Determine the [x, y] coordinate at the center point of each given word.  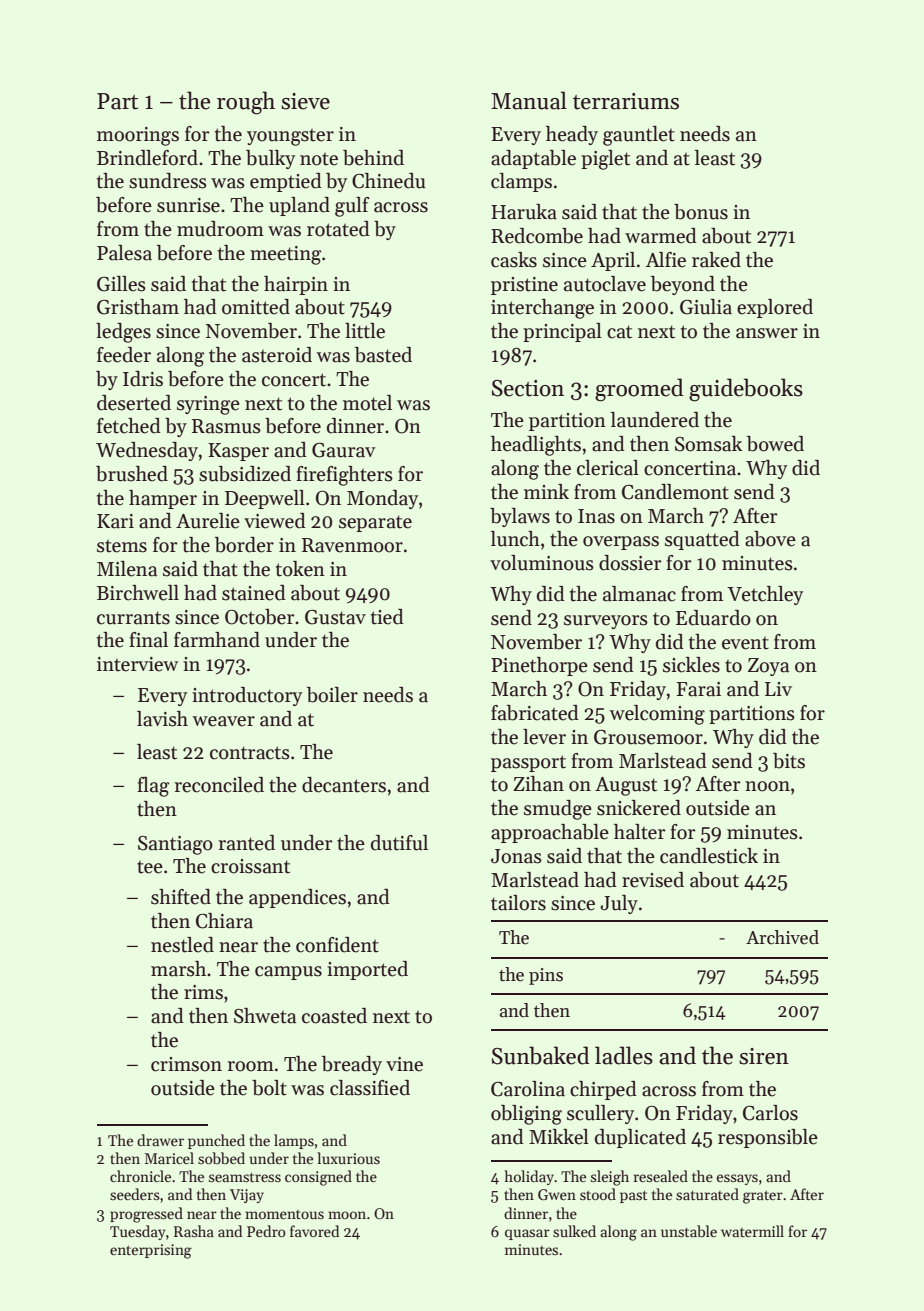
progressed [146, 1215]
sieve [305, 101]
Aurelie [208, 521]
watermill [752, 1231]
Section [528, 388]
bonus [701, 212]
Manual [529, 100]
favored [314, 1231]
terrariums [626, 101]
